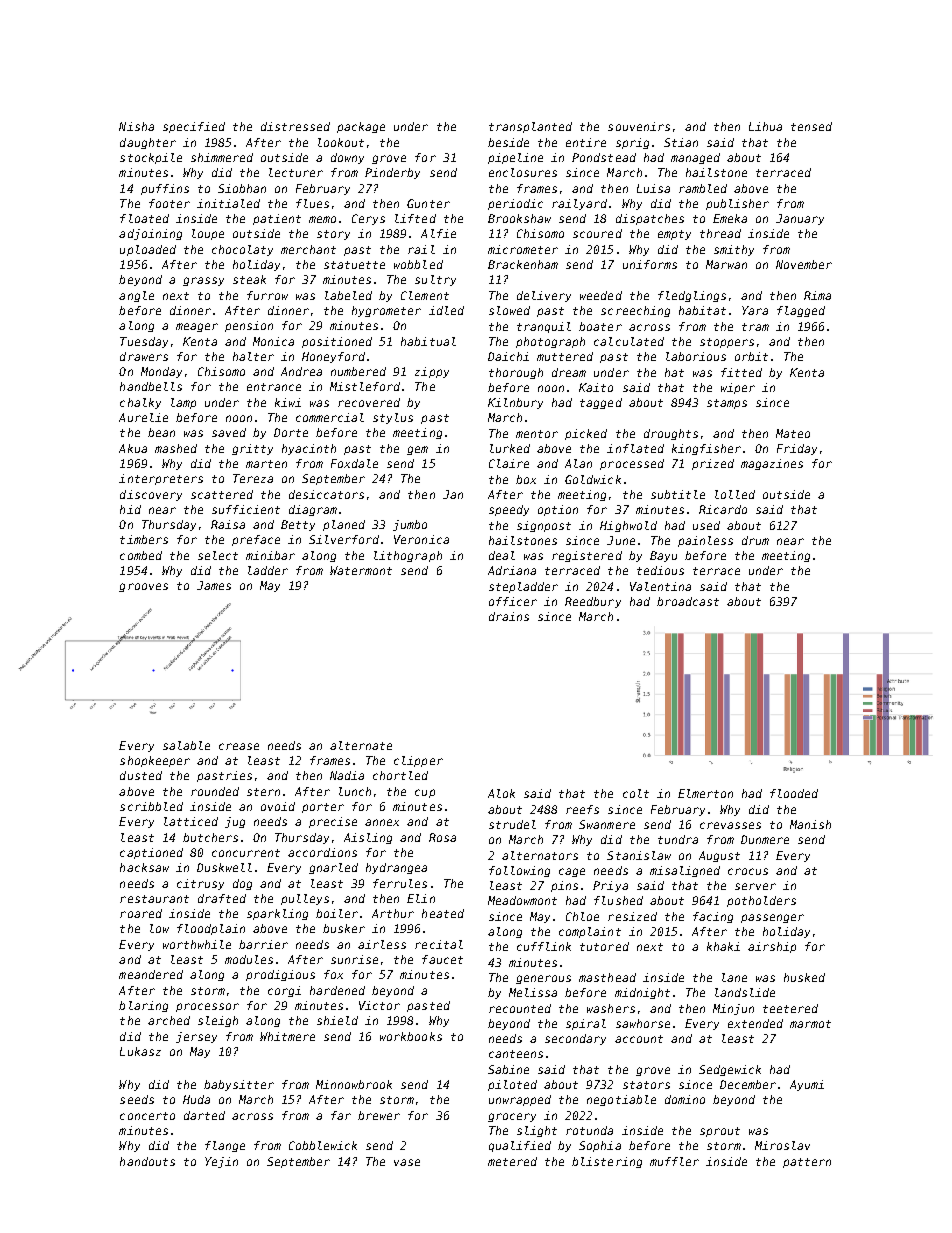 This image has height=1233, width=952. I want to click on enclosures, so click(523, 172).
